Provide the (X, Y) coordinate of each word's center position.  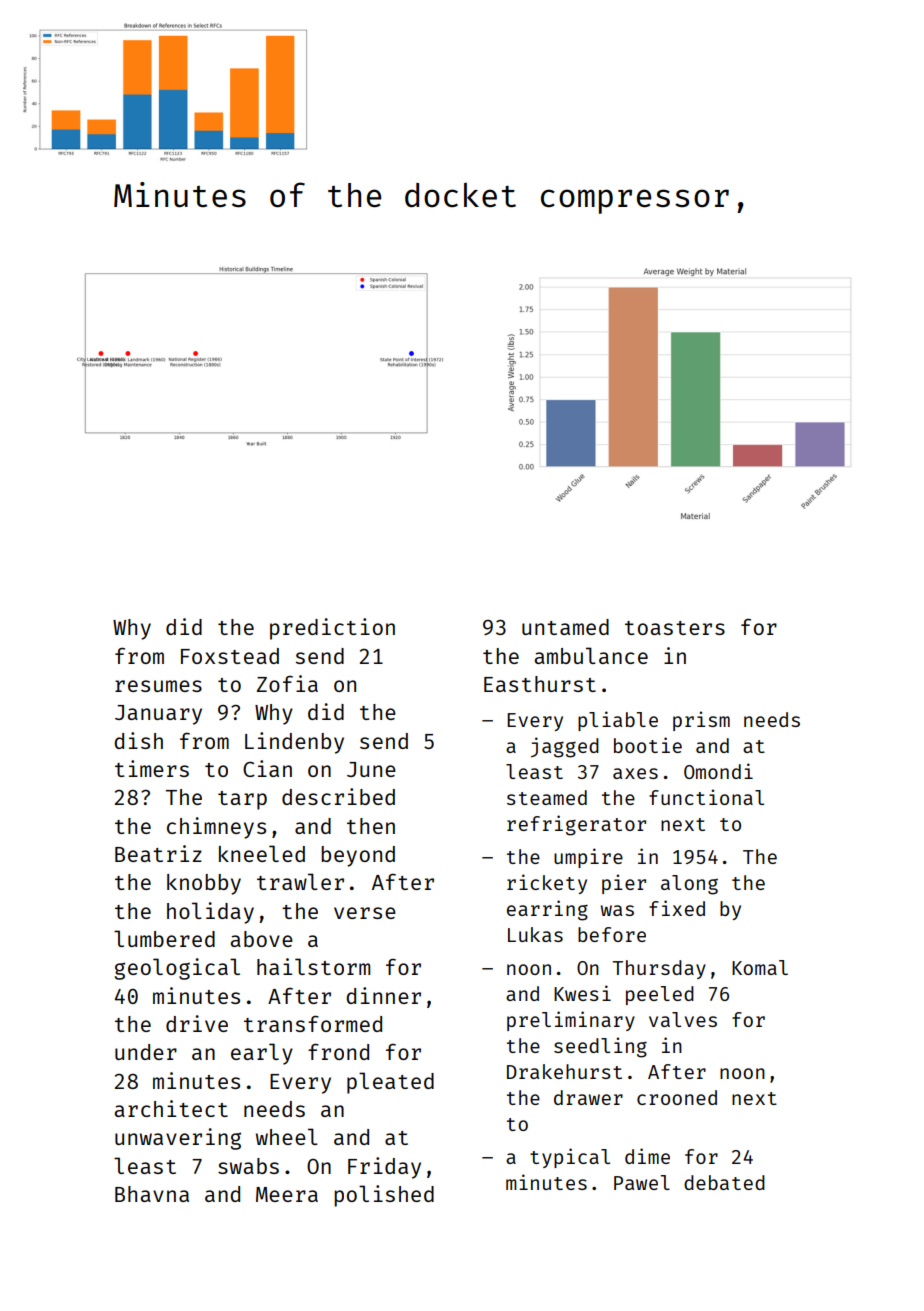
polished (384, 1196)
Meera (287, 1194)
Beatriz (158, 853)
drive (197, 1023)
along (689, 885)
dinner (383, 995)
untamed (565, 627)
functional (706, 797)
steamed (547, 797)
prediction (332, 629)
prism (701, 721)
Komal (760, 967)
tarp (242, 800)
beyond (358, 856)
